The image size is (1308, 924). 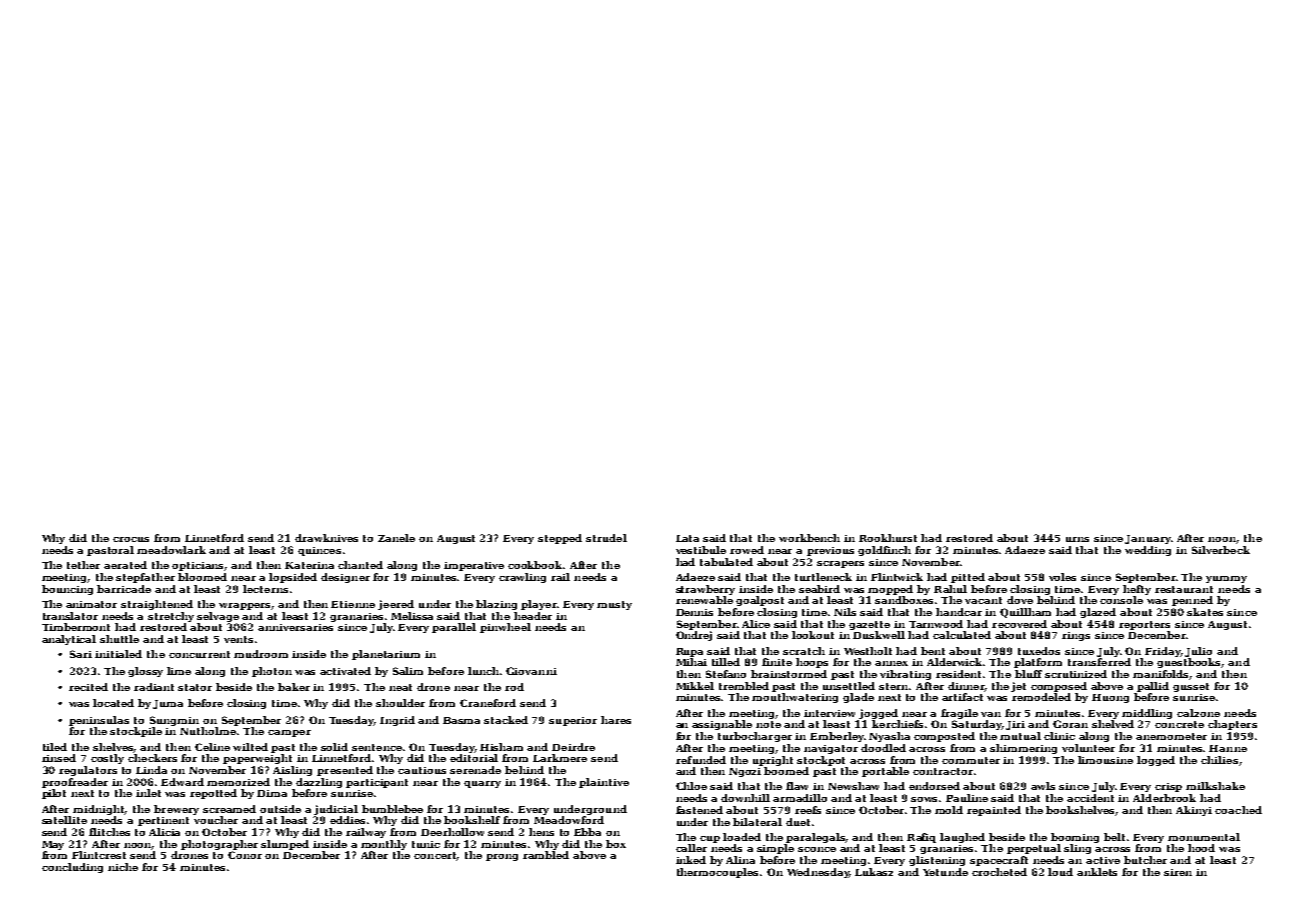 What do you see at coordinates (360, 565) in the screenshot?
I see `chanted` at bounding box center [360, 565].
